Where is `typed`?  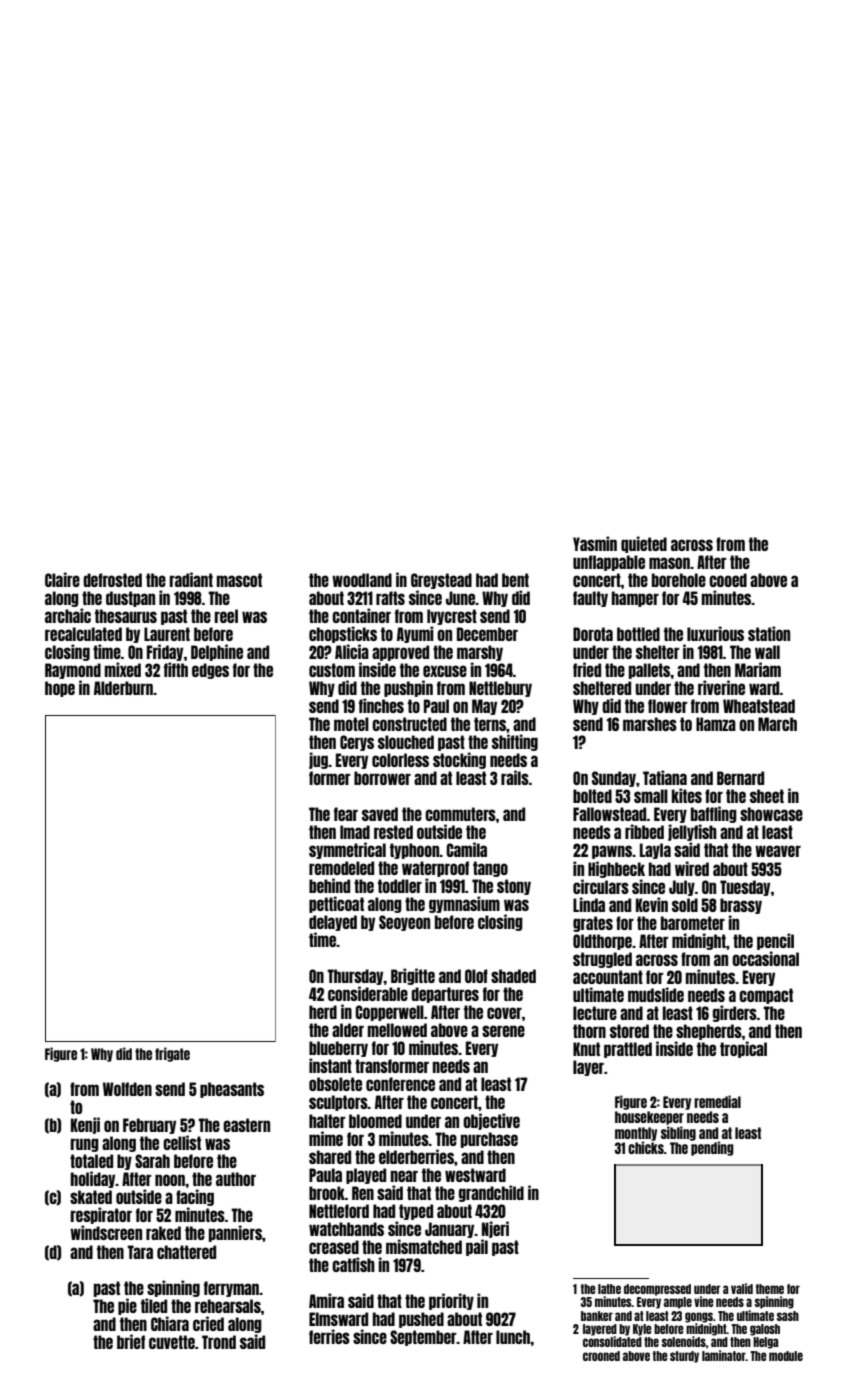
typed is located at coordinates (416, 1212).
